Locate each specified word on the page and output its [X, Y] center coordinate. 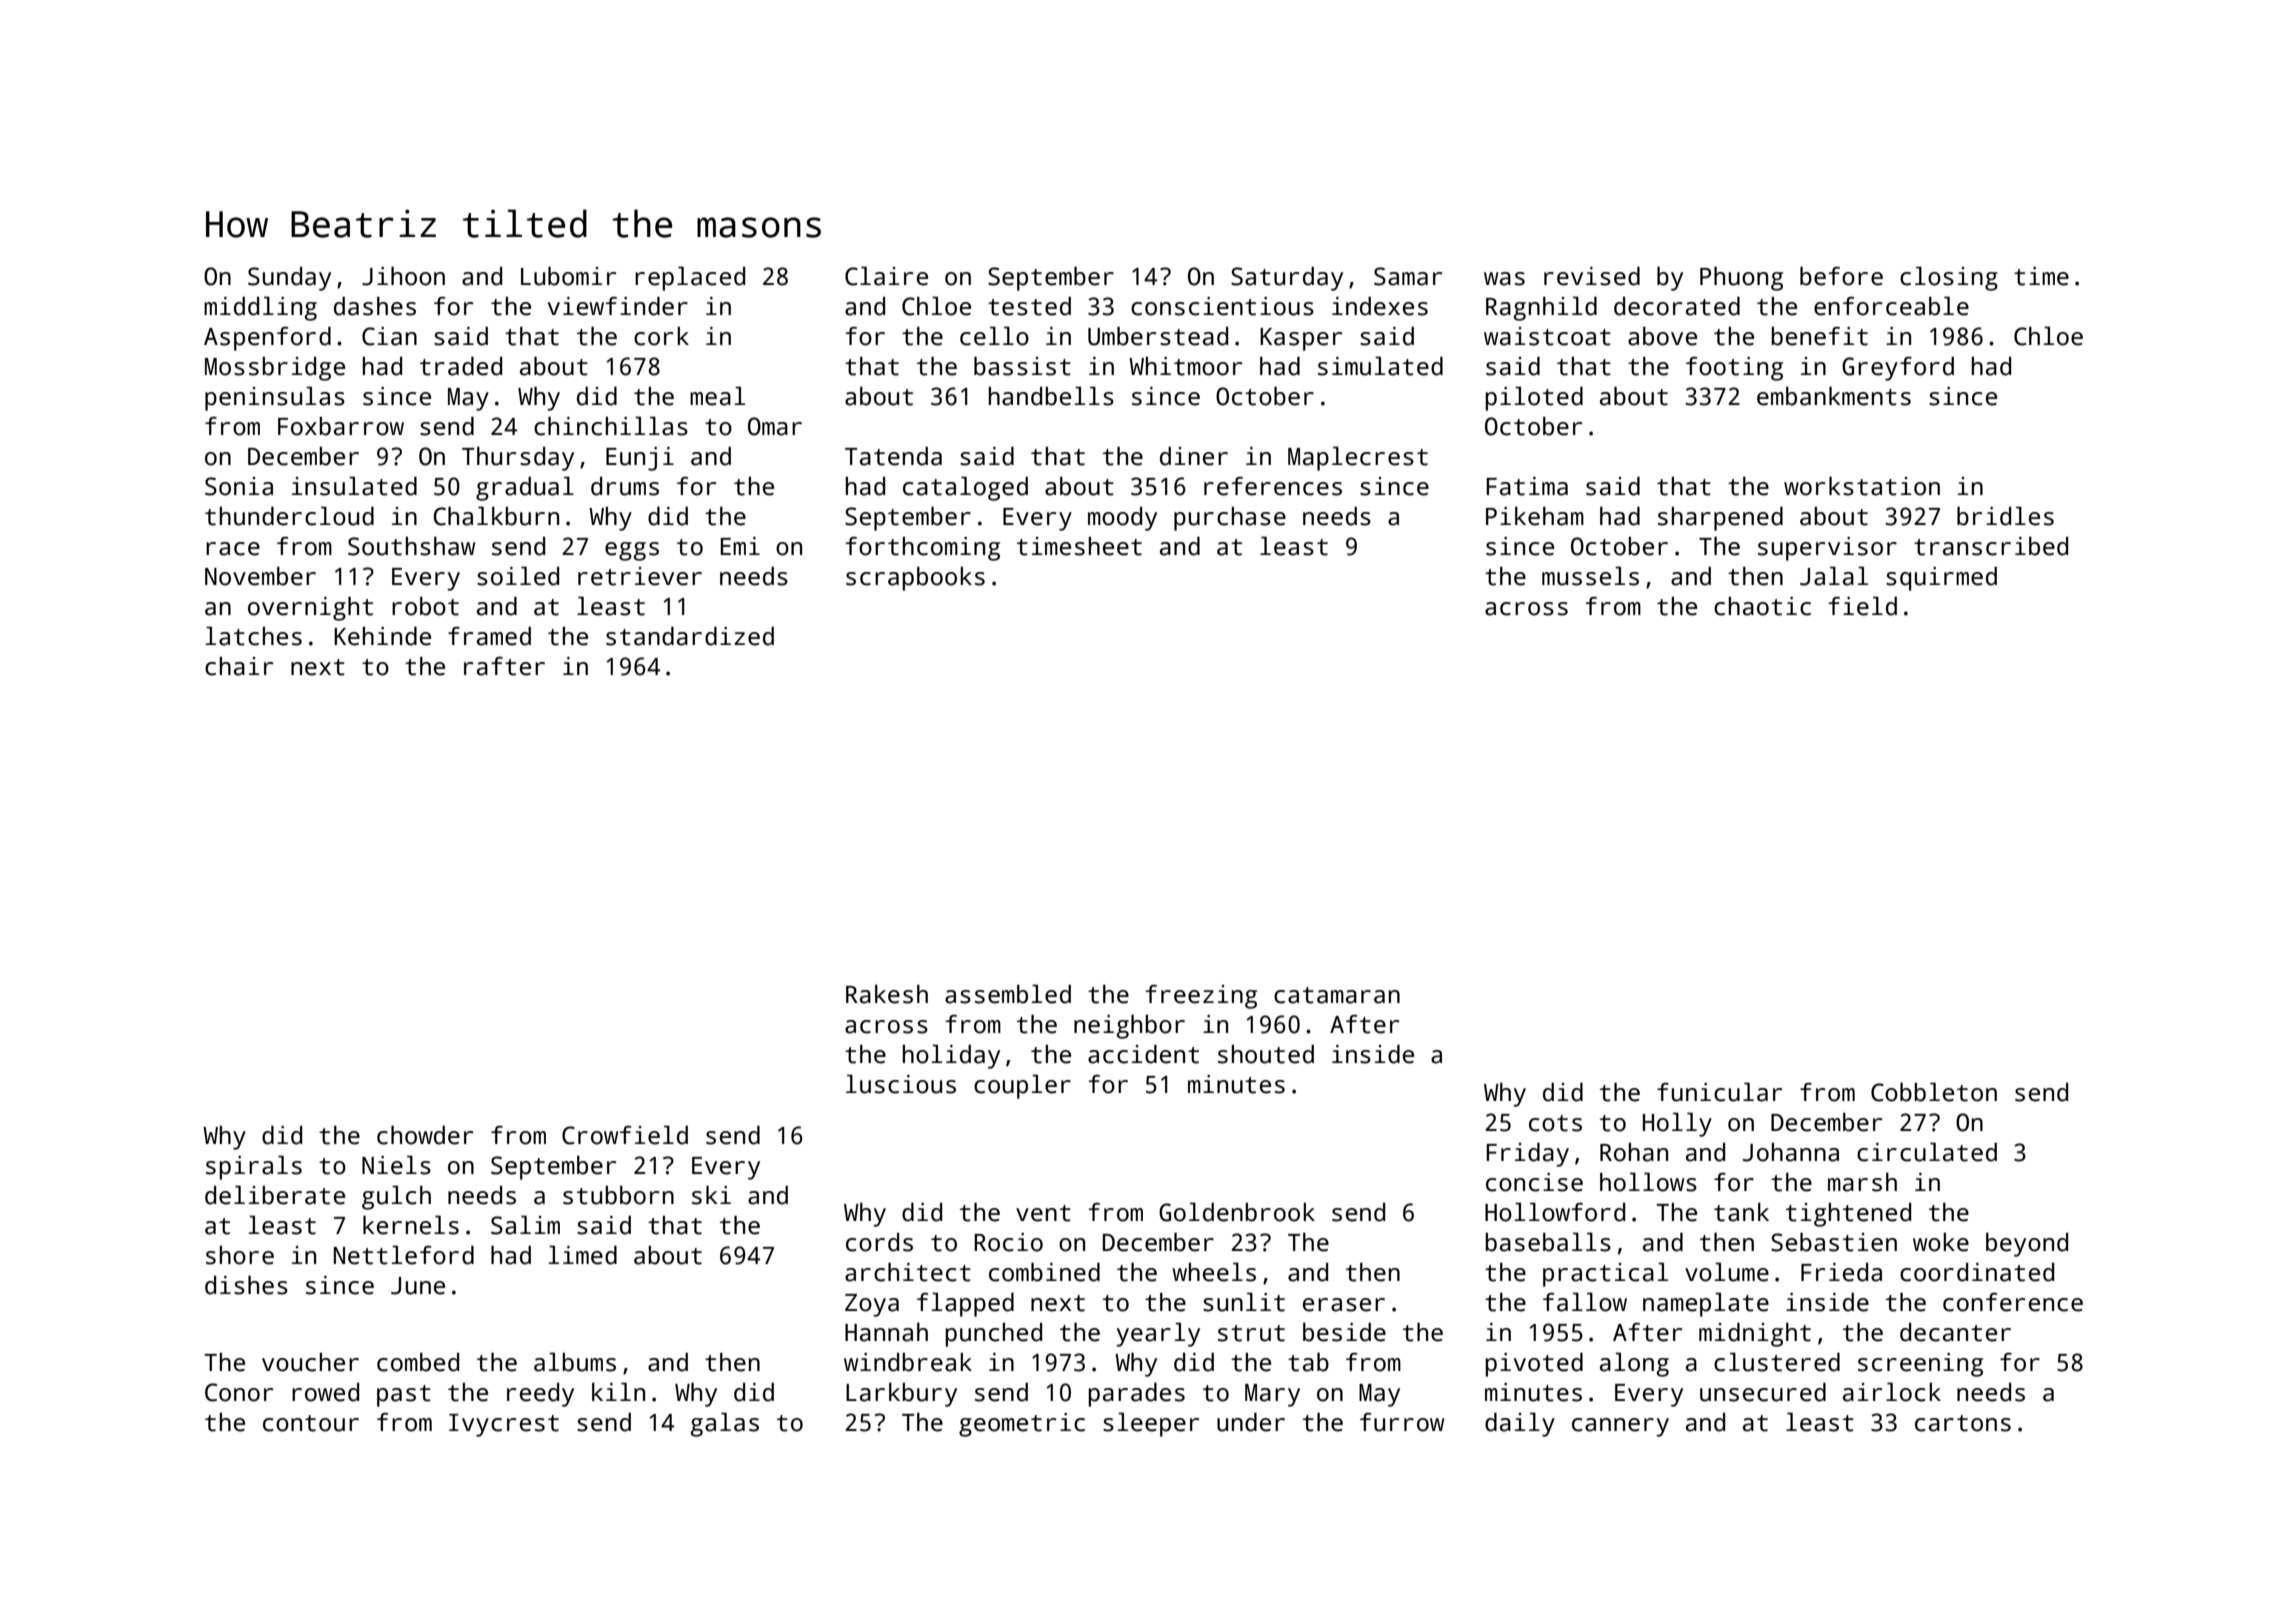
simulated [1380, 366]
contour [311, 1423]
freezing [1201, 997]
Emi [740, 546]
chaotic [1762, 606]
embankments [1834, 396]
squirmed [1941, 578]
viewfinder [618, 306]
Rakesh [887, 994]
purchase [1230, 519]
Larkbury [901, 1394]
